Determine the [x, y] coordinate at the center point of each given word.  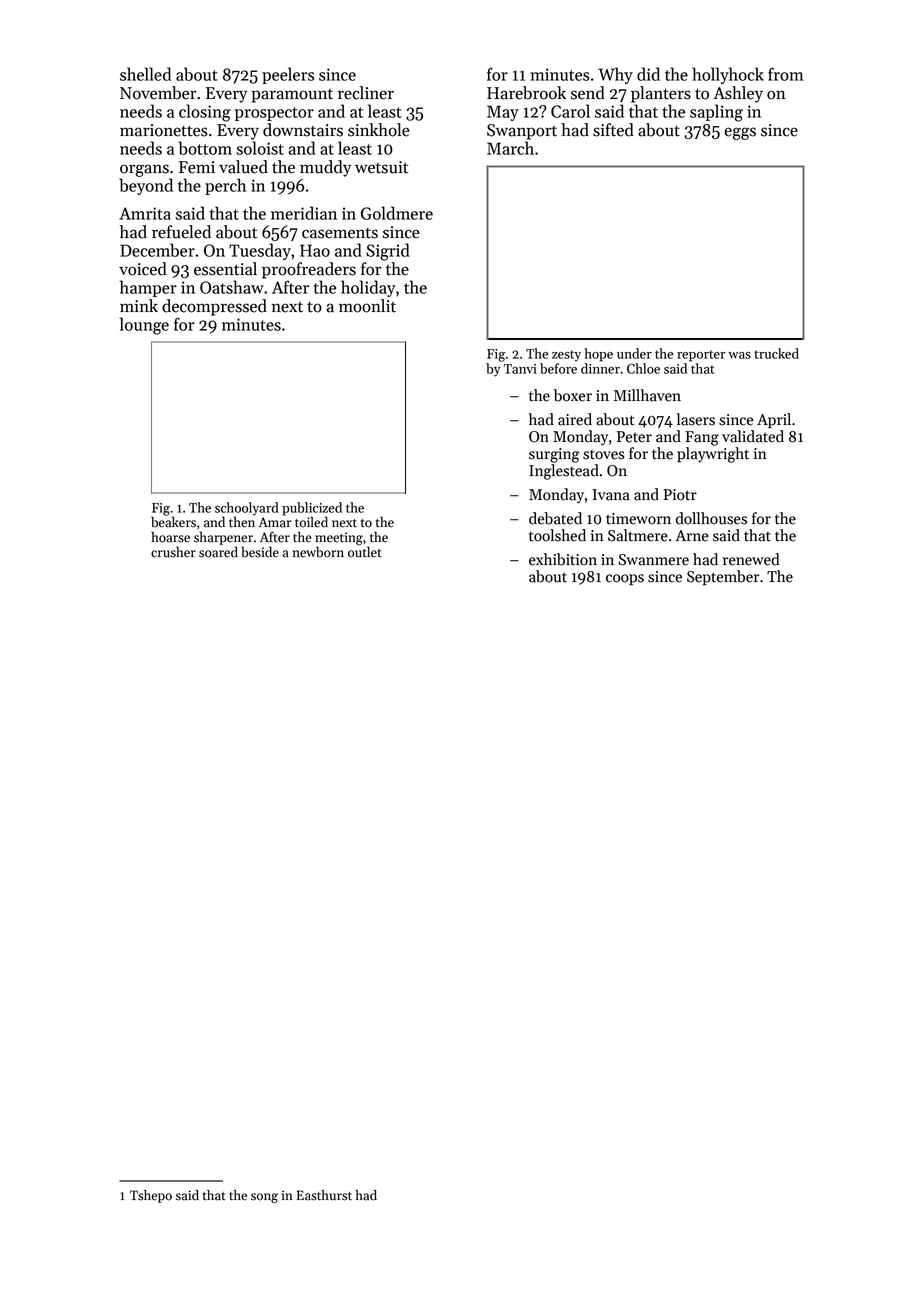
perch [225, 186]
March [510, 148]
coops [625, 579]
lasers [695, 419]
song [264, 1198]
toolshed [557, 535]
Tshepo [151, 1196]
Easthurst [324, 1195]
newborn [318, 552]
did [648, 74]
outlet [365, 552]
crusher [173, 552]
